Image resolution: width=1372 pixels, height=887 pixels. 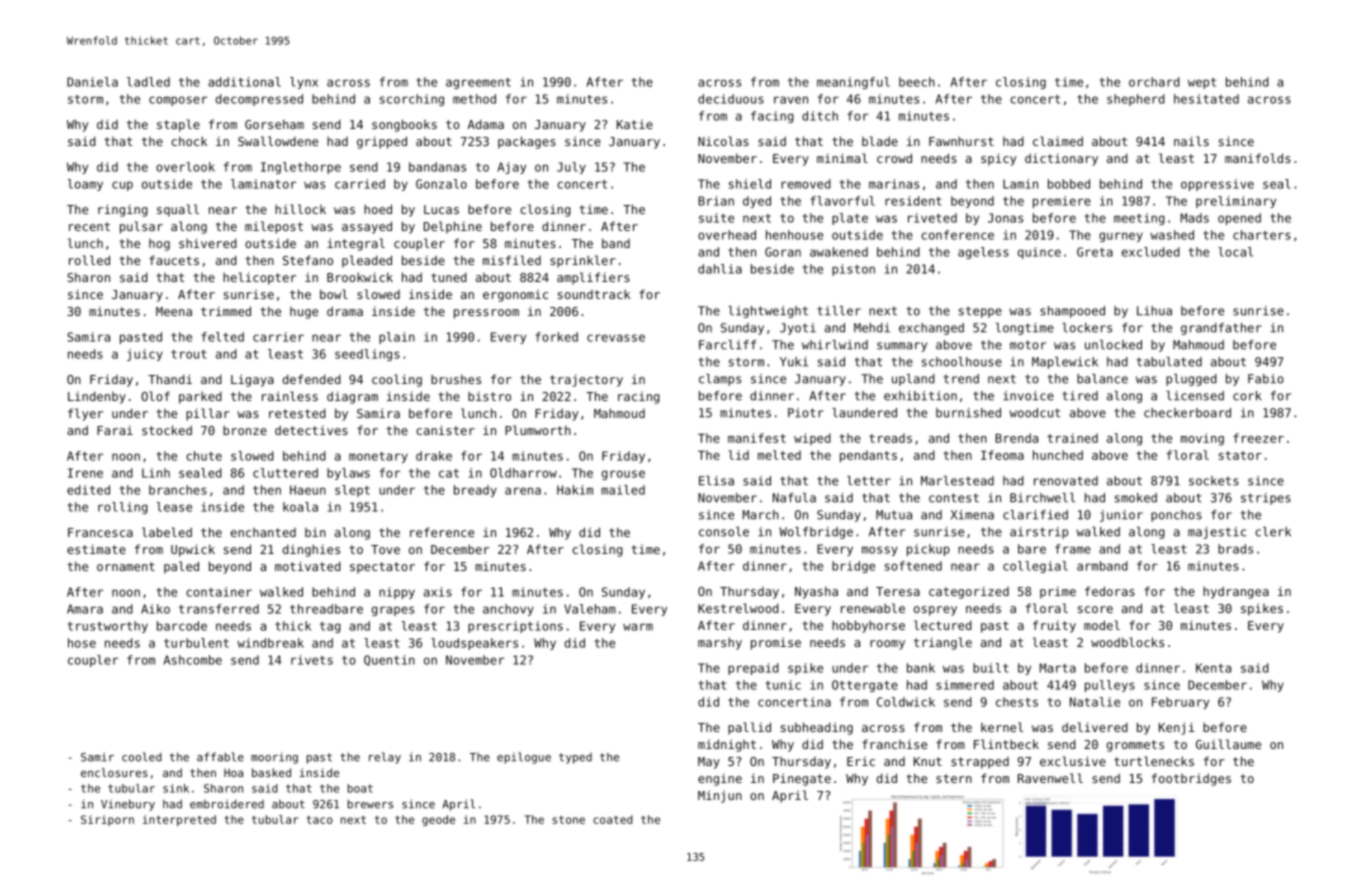 What do you see at coordinates (179, 820) in the image?
I see `interpreted` at bounding box center [179, 820].
